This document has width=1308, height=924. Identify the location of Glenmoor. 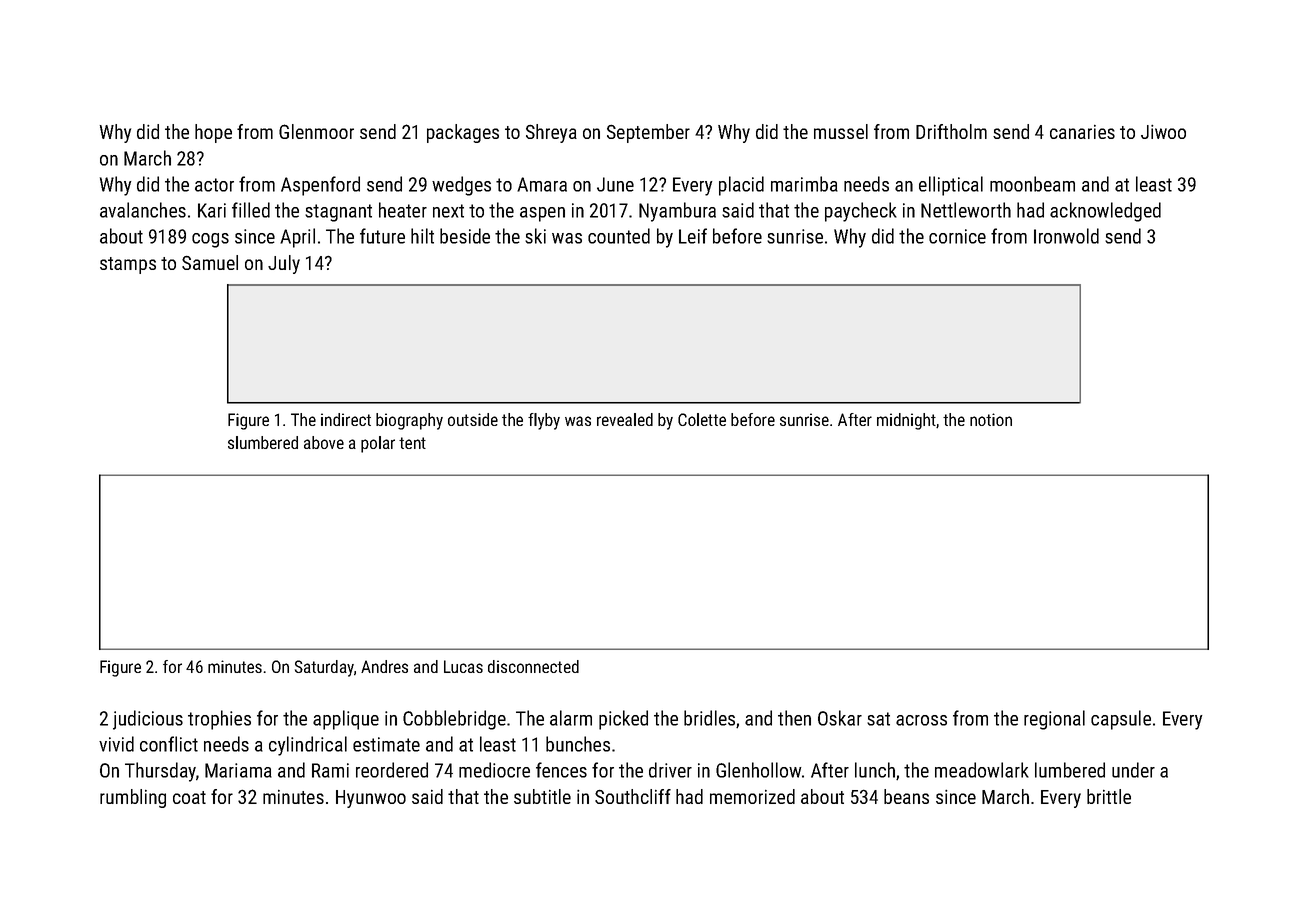
(316, 131).
